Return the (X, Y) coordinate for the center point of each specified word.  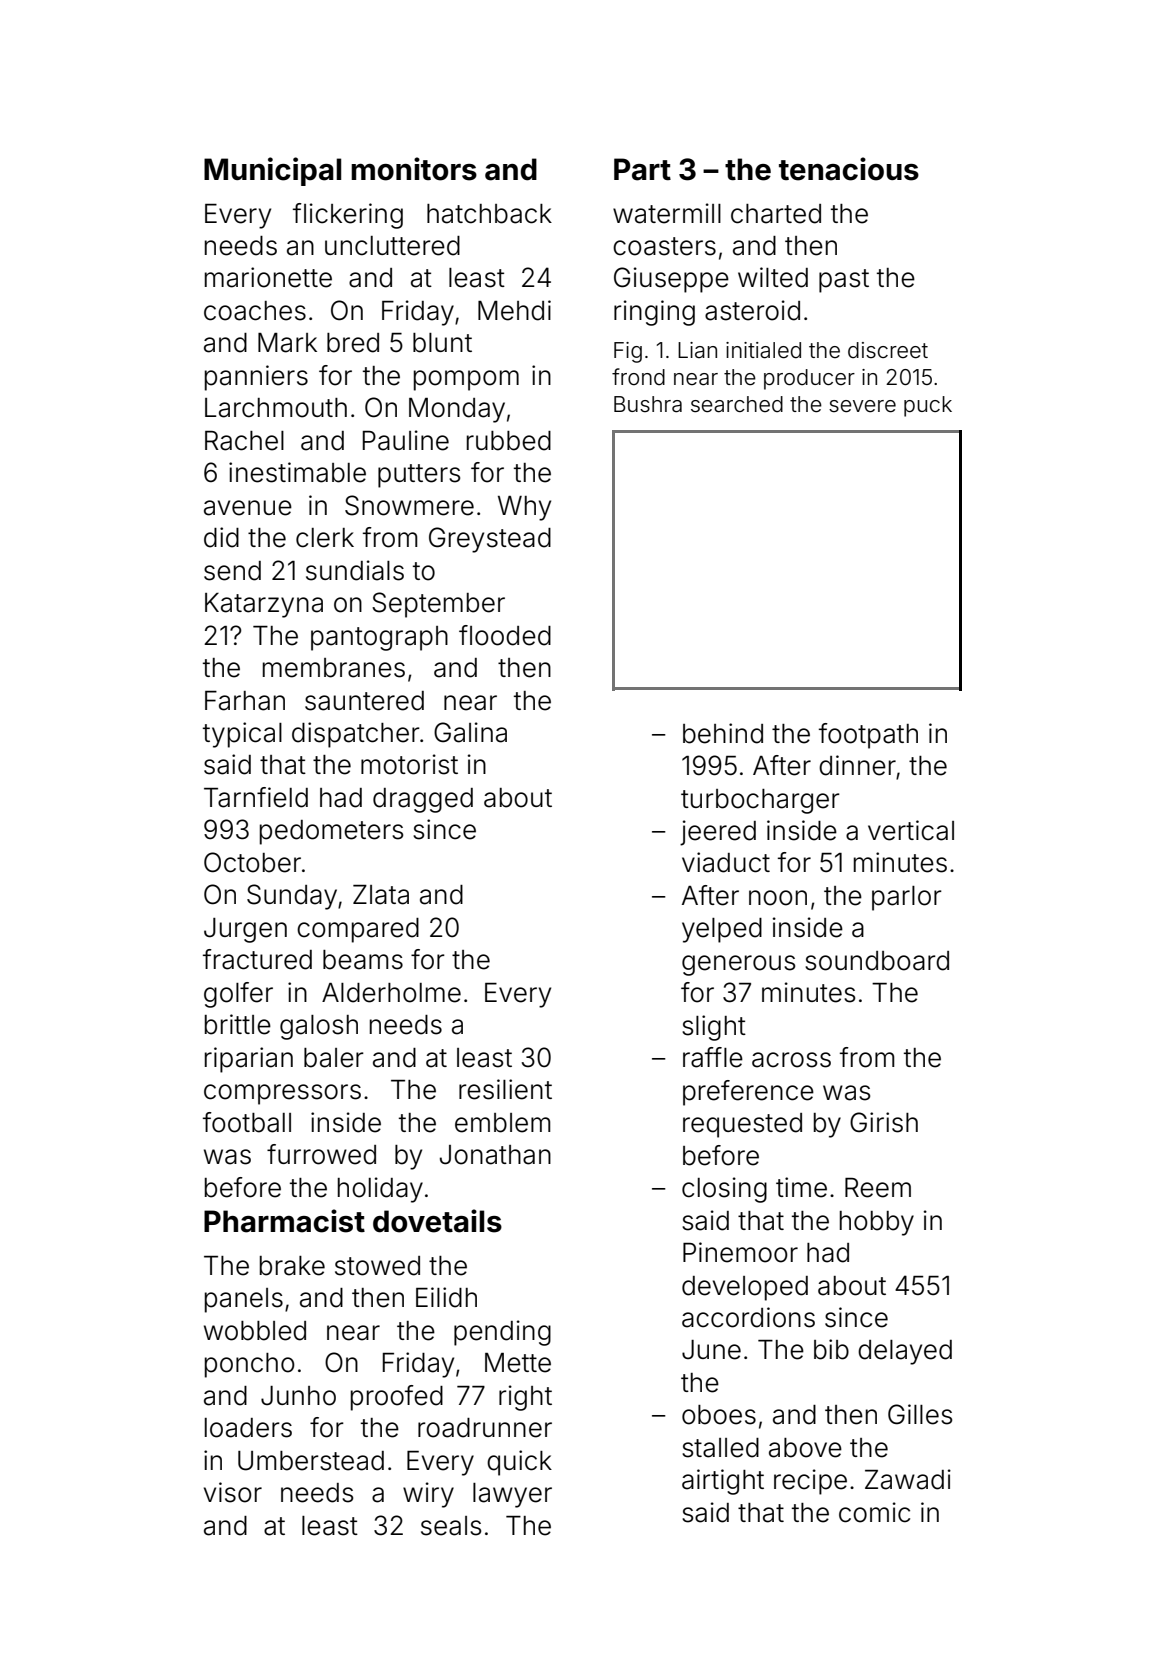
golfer (238, 995)
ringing (654, 313)
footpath (868, 736)
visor (233, 1492)
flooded (505, 635)
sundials (355, 570)
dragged (423, 800)
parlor (907, 898)
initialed (763, 350)
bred (353, 343)
